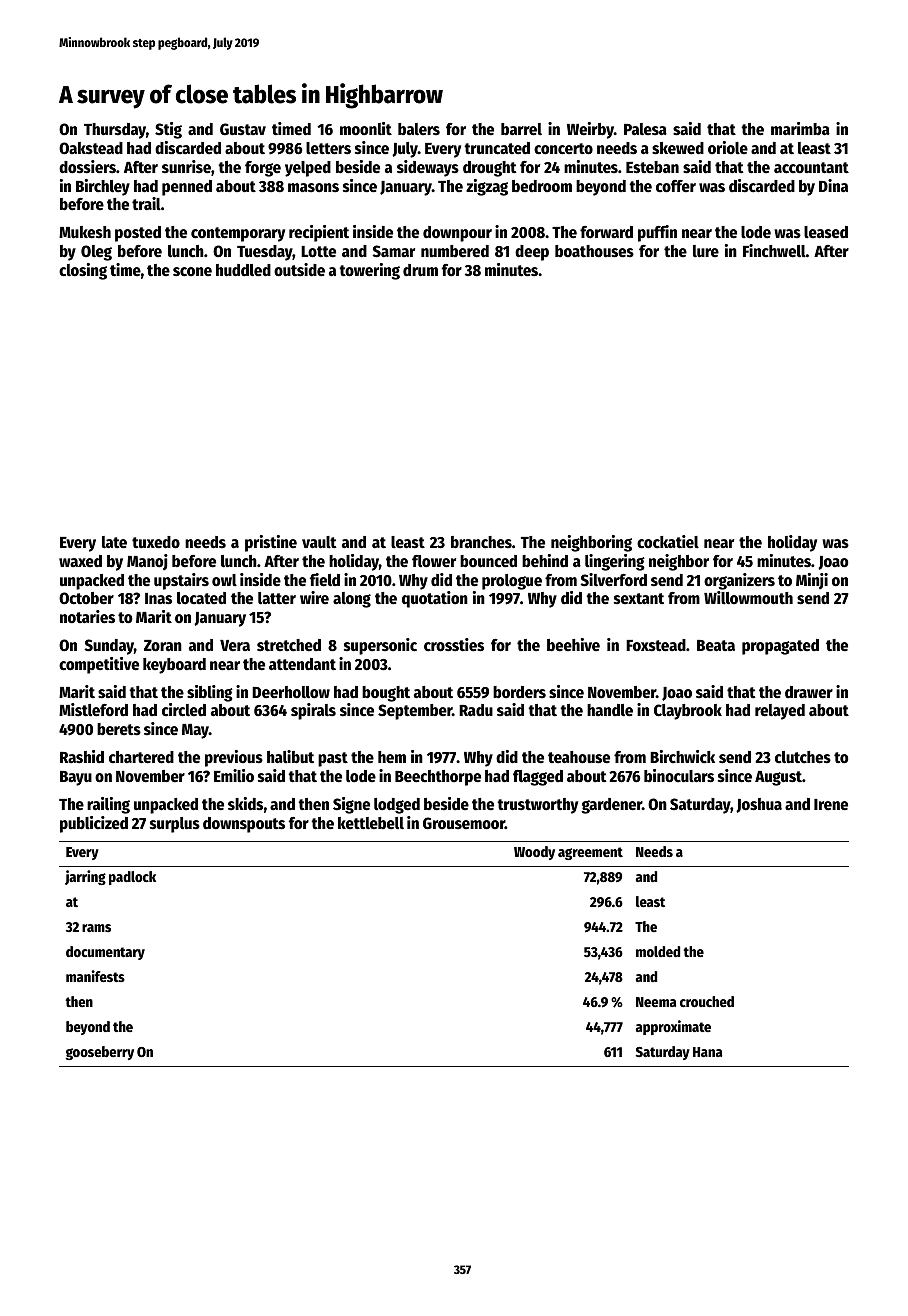 This document has width=908, height=1316. What do you see at coordinates (774, 251) in the document?
I see `Finchwell` at bounding box center [774, 251].
